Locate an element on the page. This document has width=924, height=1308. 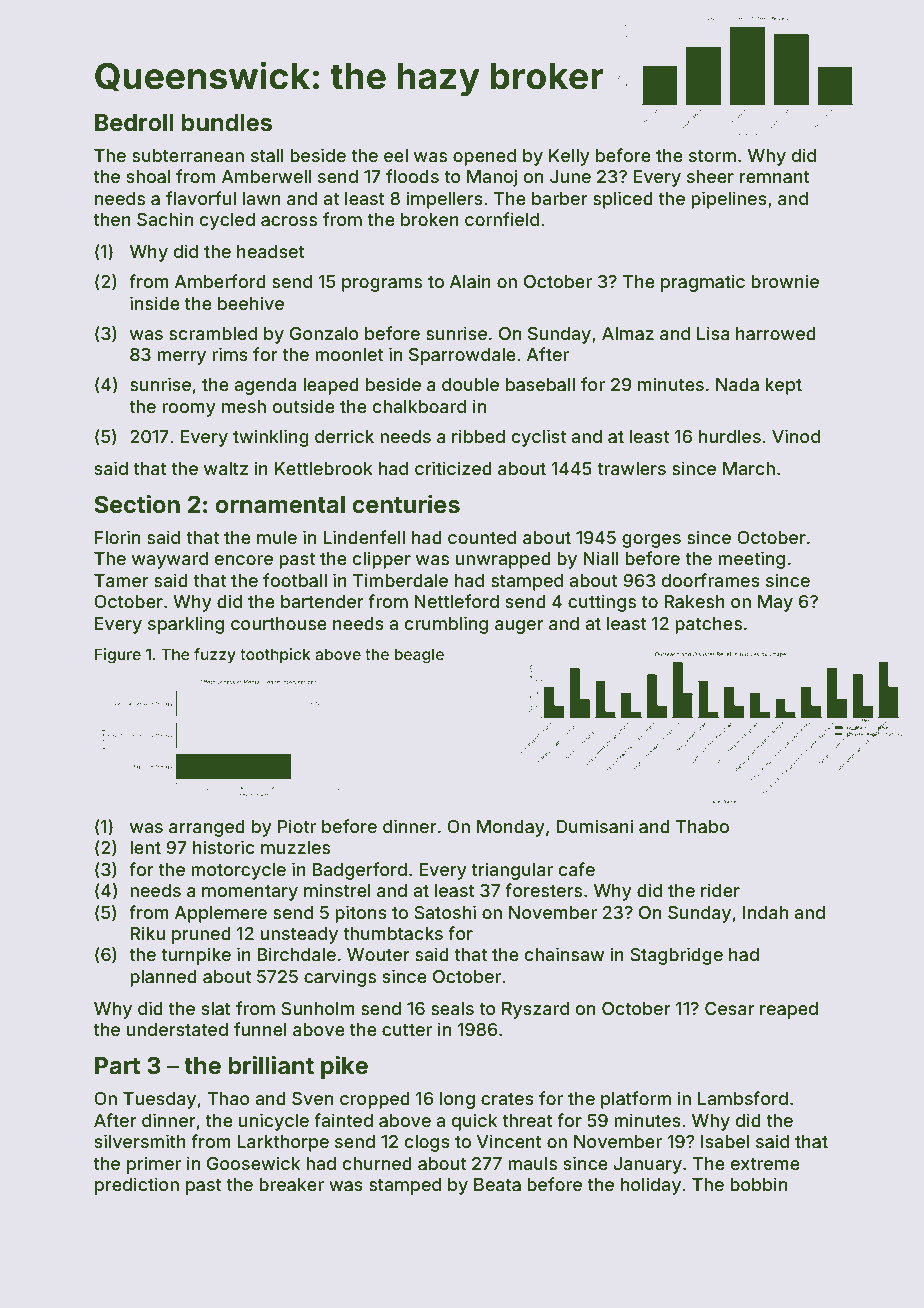
Thao is located at coordinates (228, 1098).
